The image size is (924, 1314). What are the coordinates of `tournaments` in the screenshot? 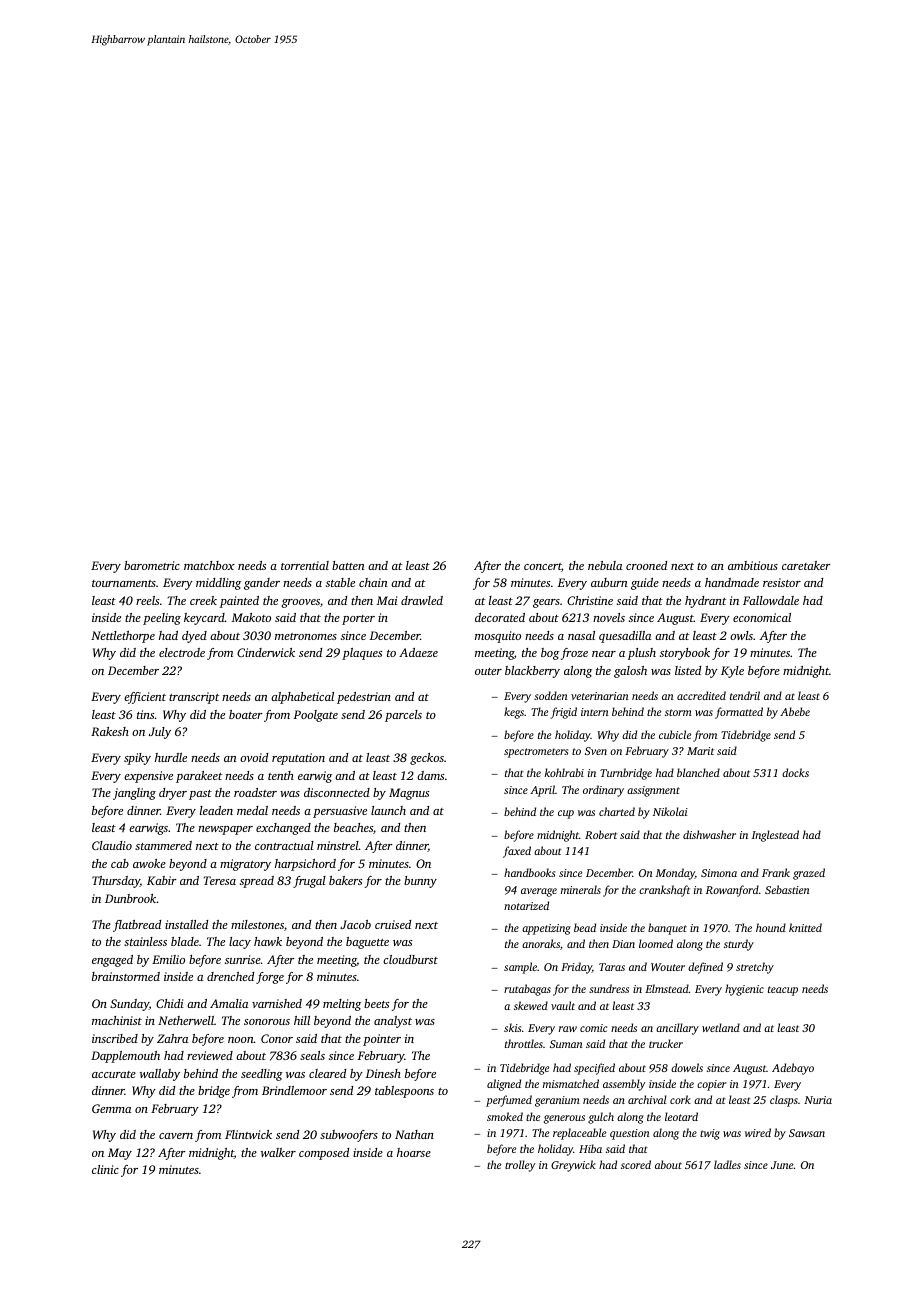 It's located at (124, 583).
